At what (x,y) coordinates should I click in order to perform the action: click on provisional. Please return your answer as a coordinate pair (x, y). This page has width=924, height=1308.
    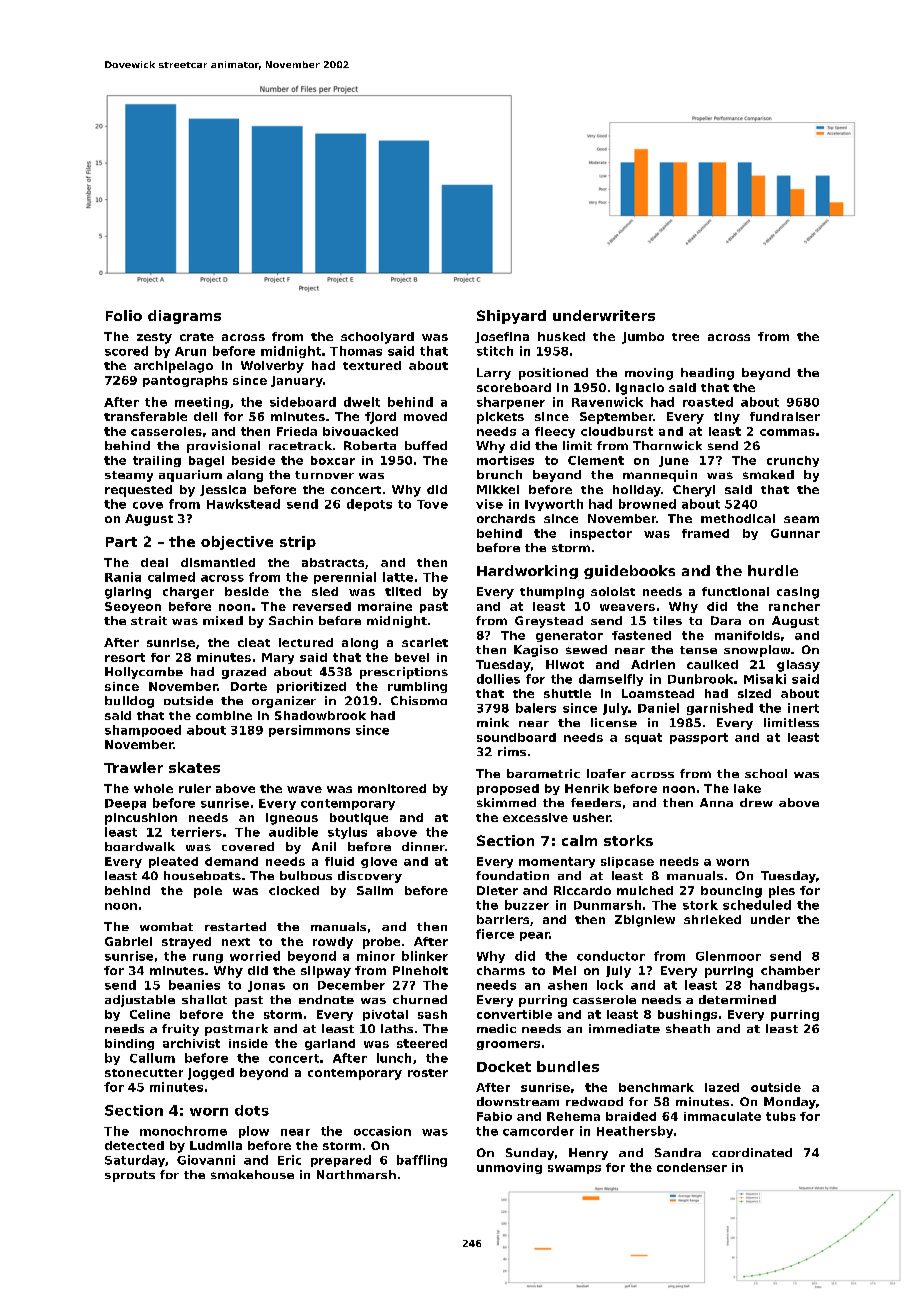
    Looking at the image, I should click on (223, 447).
